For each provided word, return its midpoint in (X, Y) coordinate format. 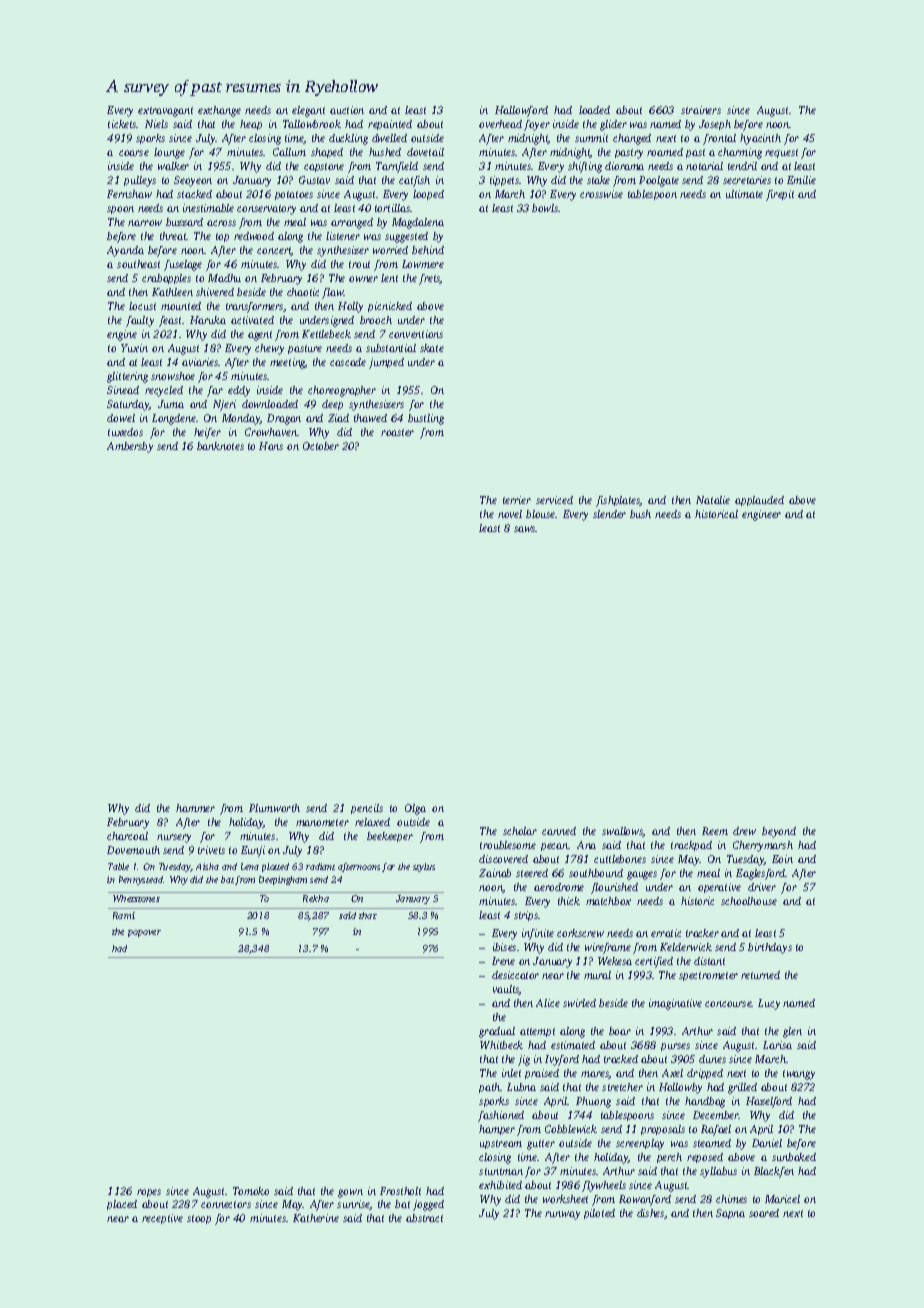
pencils (367, 809)
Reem (715, 831)
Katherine (316, 1218)
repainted (390, 125)
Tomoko (251, 1191)
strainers (701, 110)
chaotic (303, 292)
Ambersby (130, 447)
